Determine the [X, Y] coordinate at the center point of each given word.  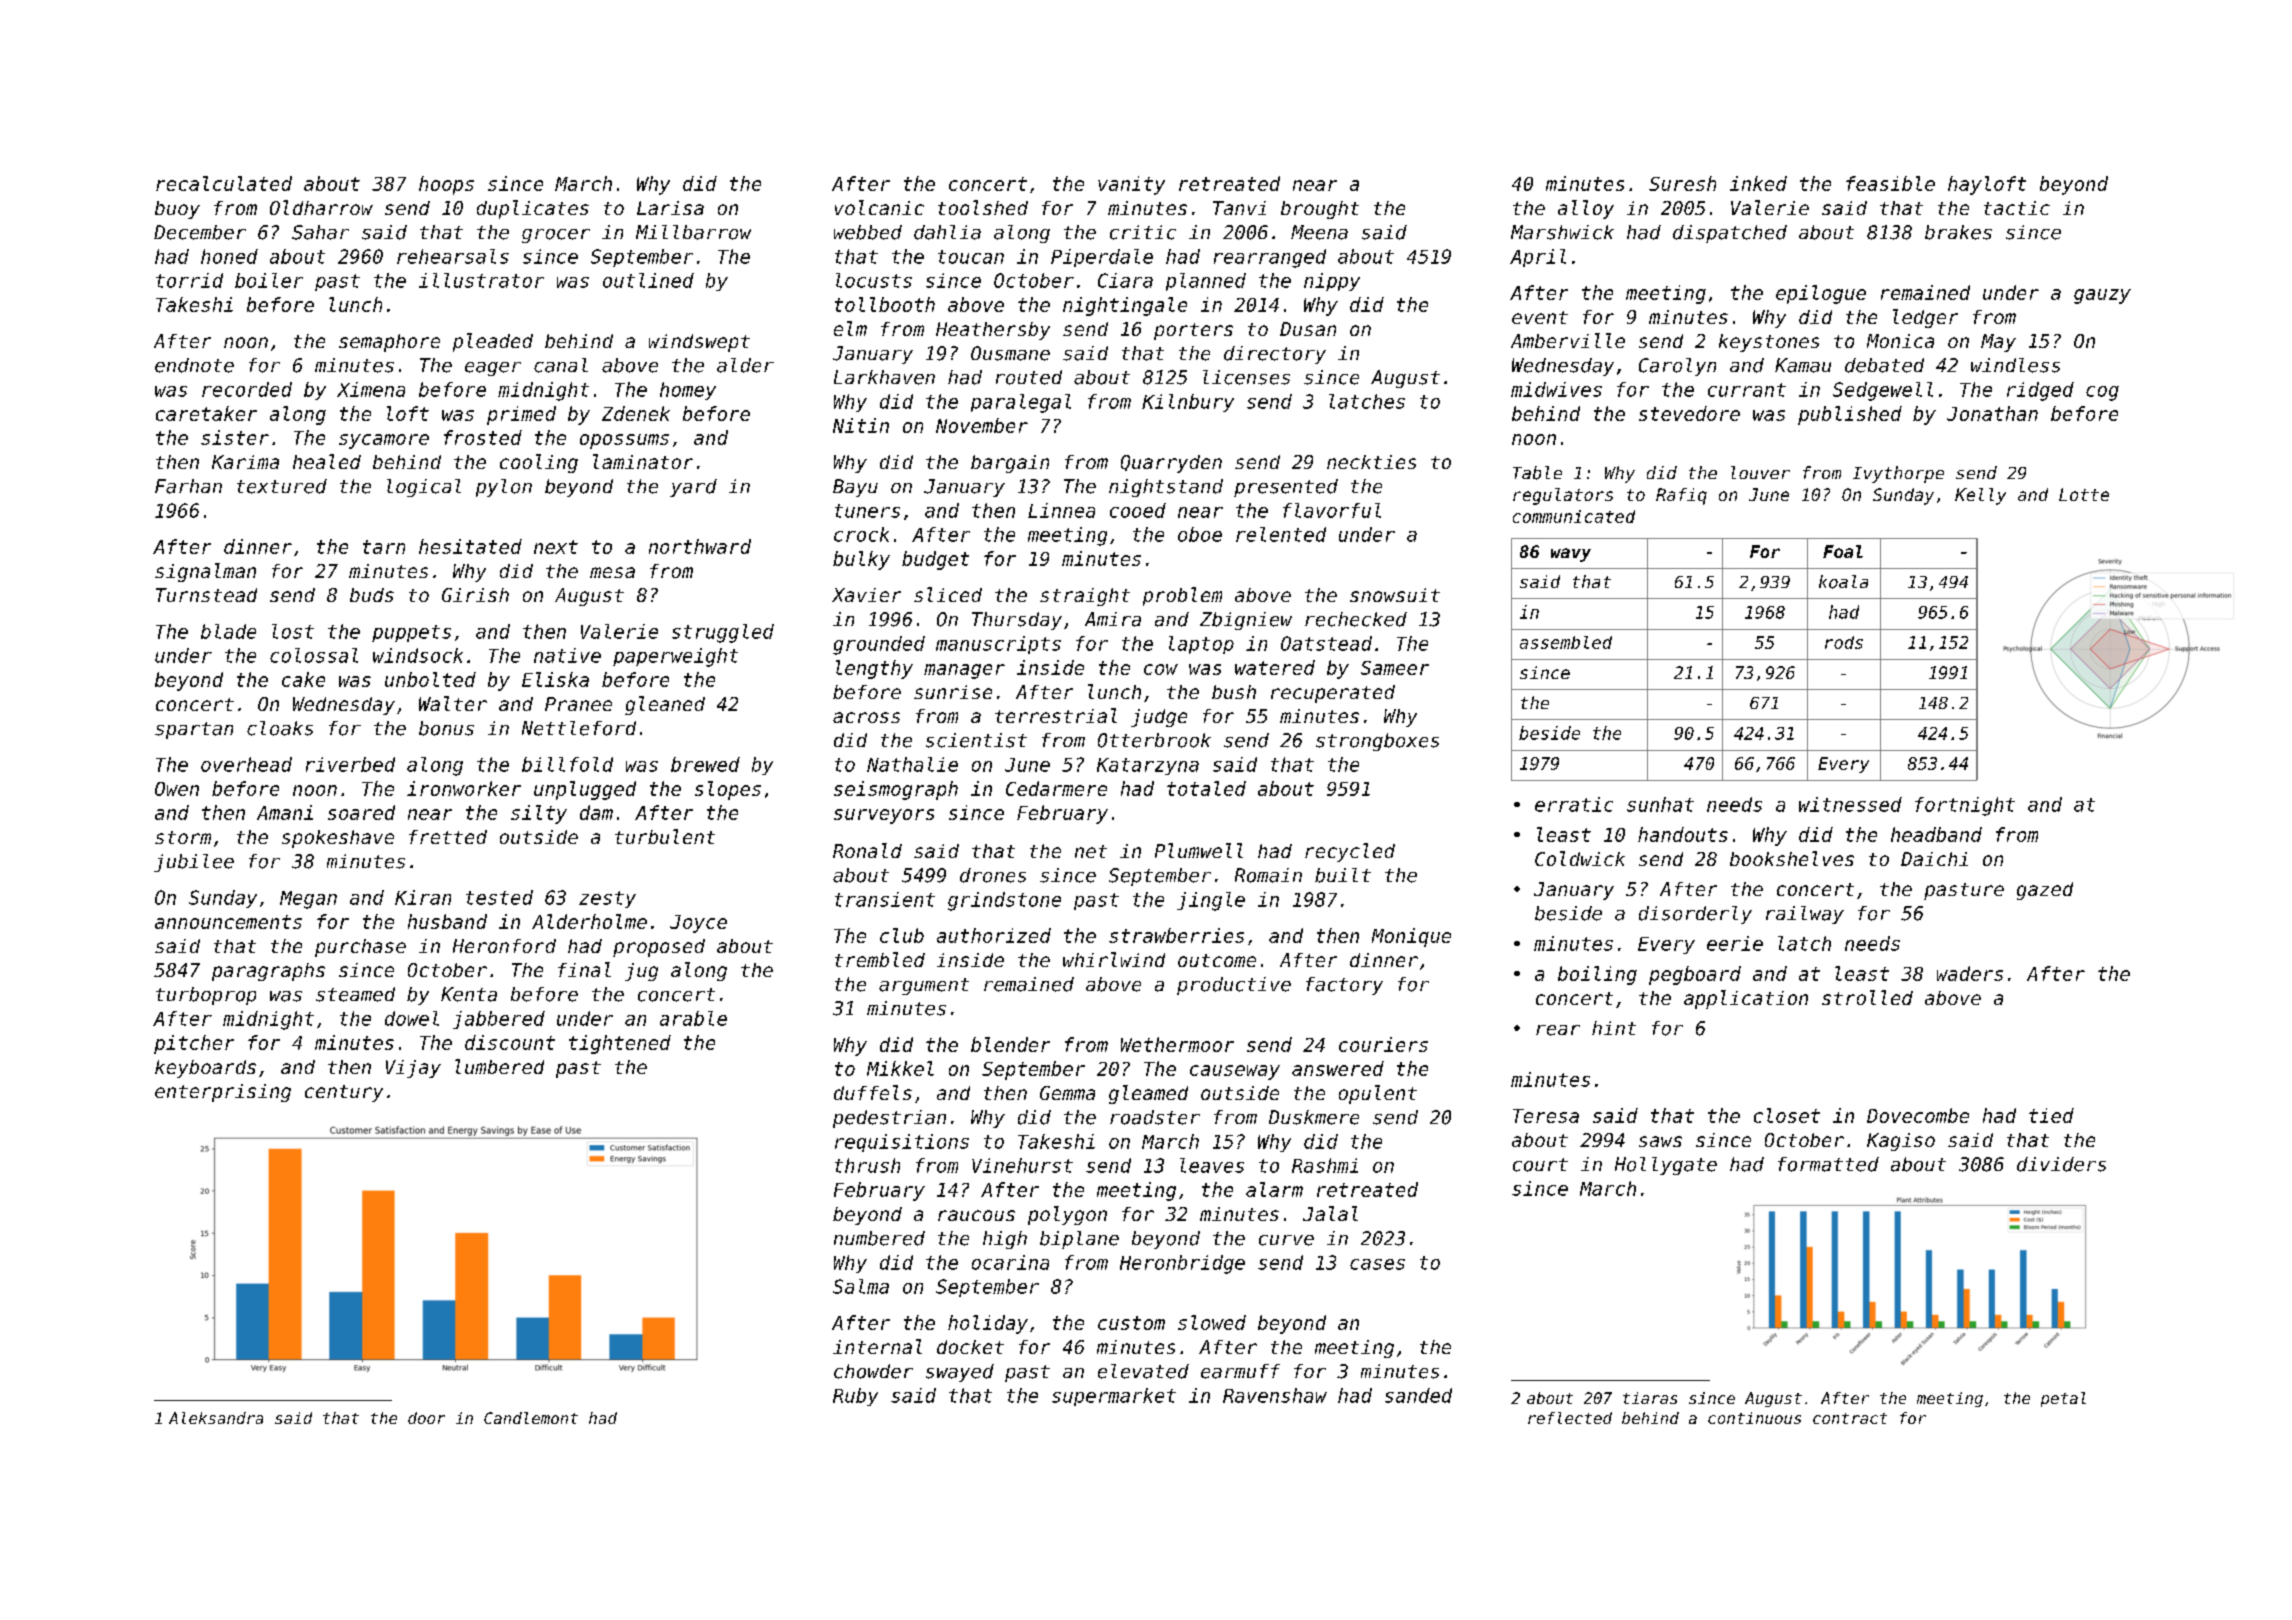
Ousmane [1010, 353]
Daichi [1934, 859]
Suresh [1682, 183]
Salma [861, 1286]
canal [561, 365]
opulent [1378, 1094]
